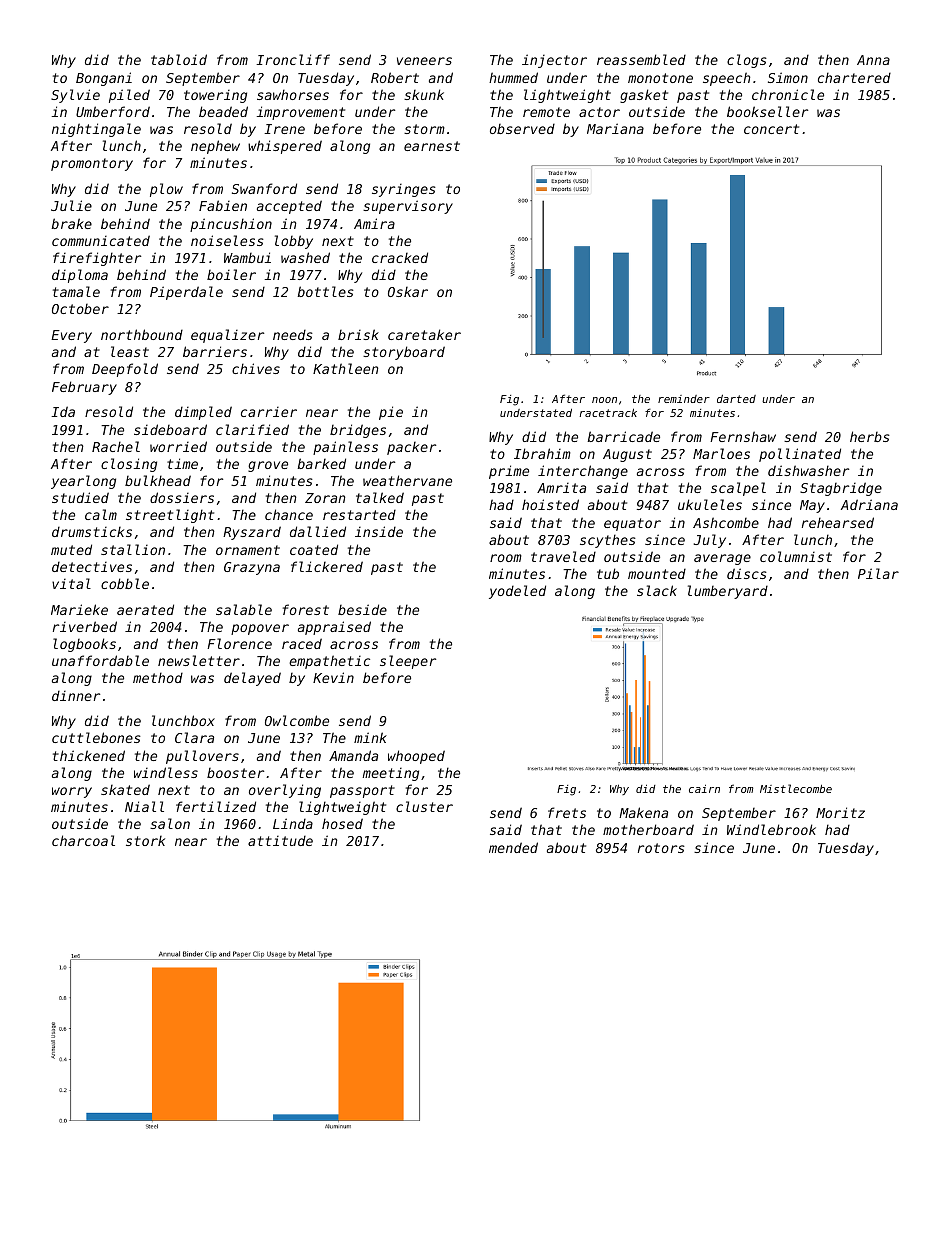  What do you see at coordinates (869, 504) in the page?
I see `Adriana` at bounding box center [869, 504].
